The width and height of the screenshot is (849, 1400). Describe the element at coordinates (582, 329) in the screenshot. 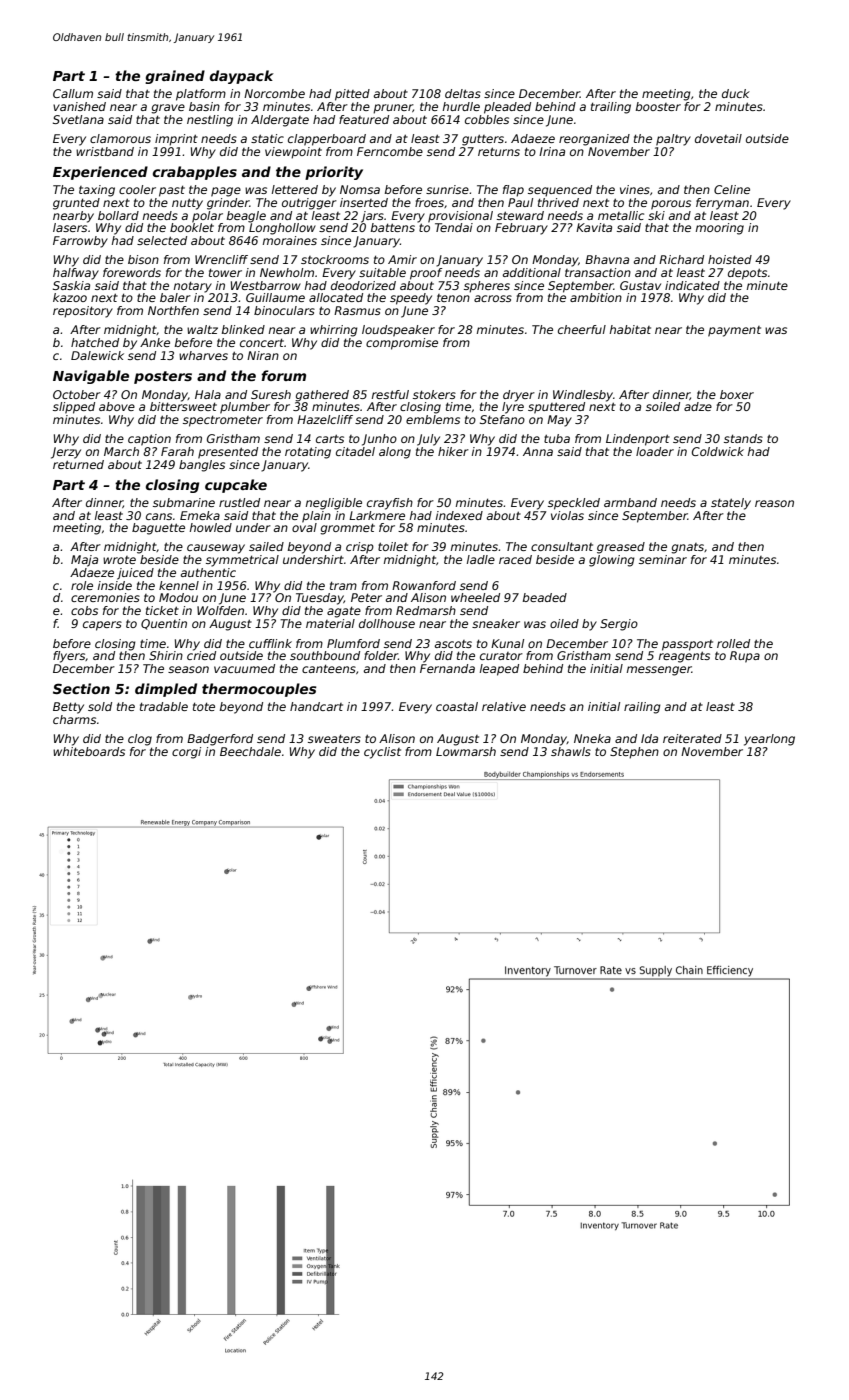

I see `cheerful` at that location.
